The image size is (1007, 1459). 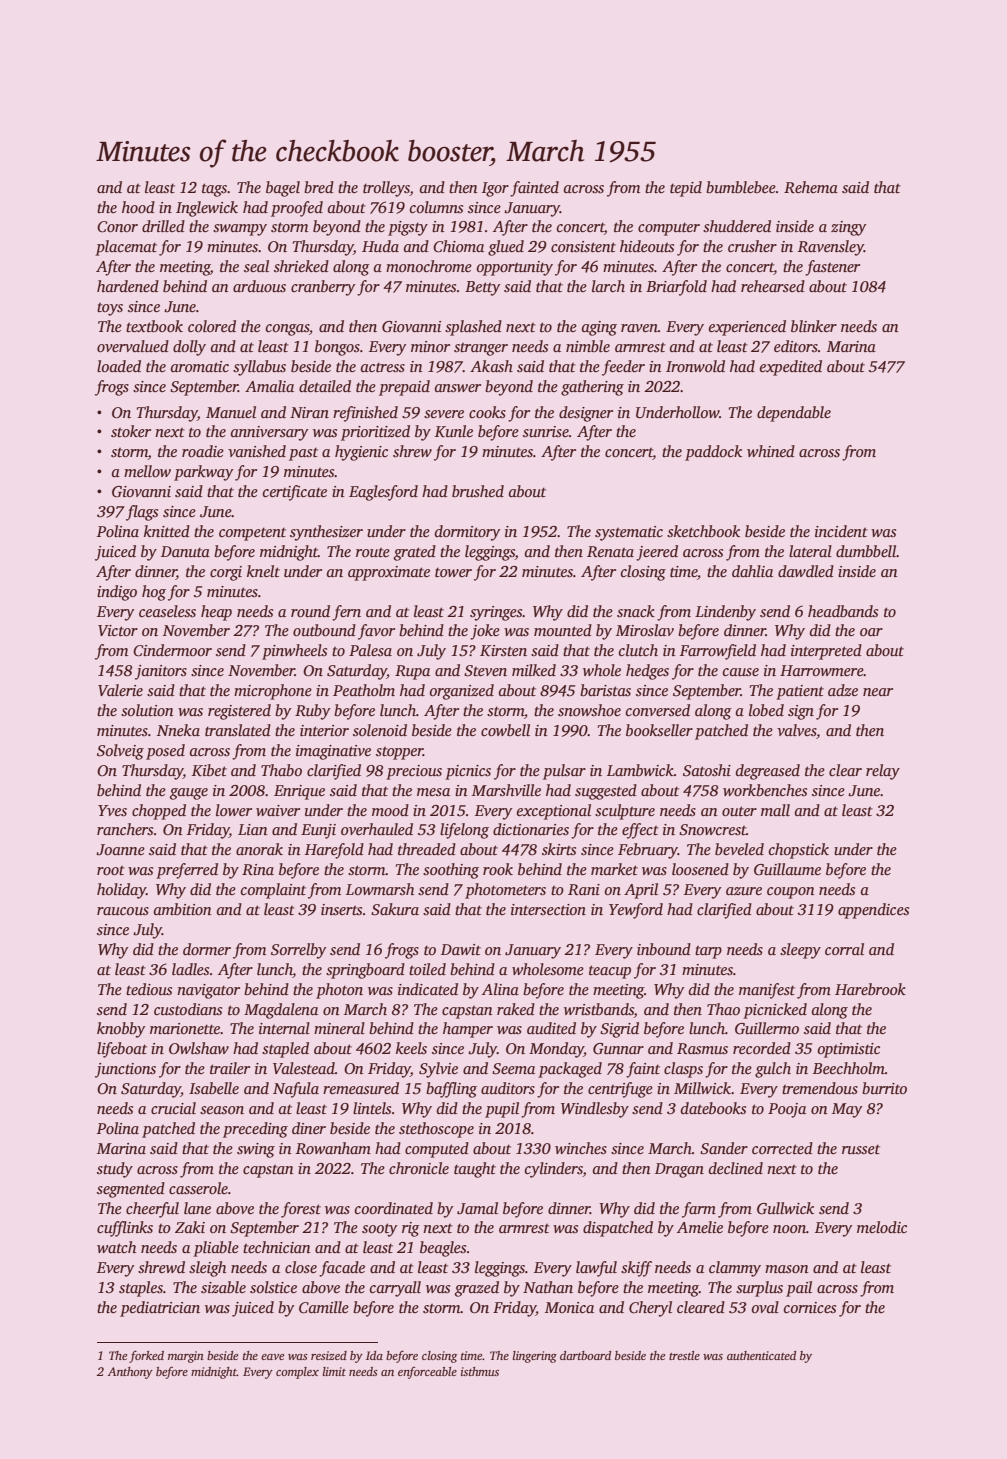 What do you see at coordinates (844, 949) in the page?
I see `corral` at bounding box center [844, 949].
